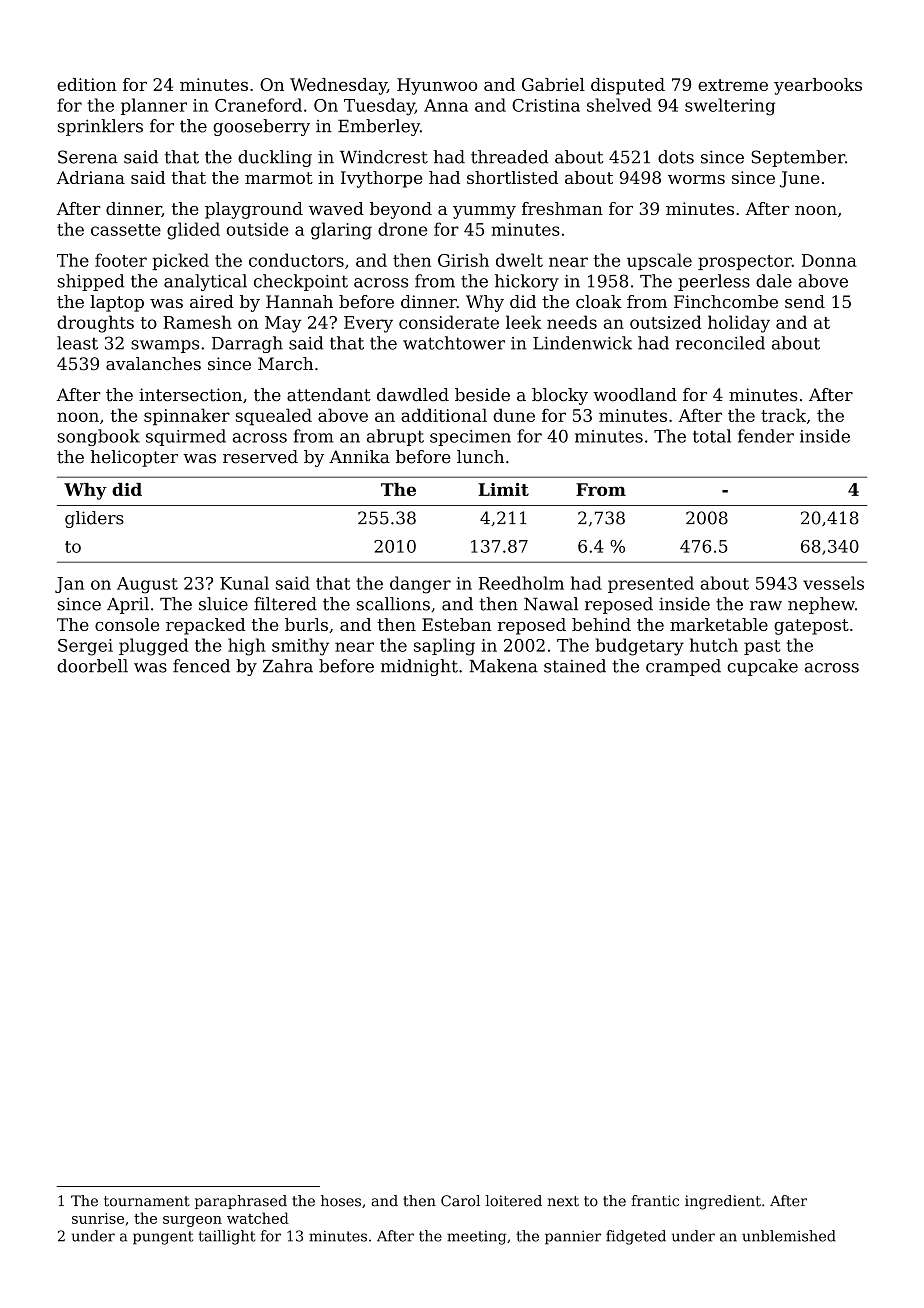  What do you see at coordinates (480, 457) in the screenshot?
I see `lunch` at bounding box center [480, 457].
